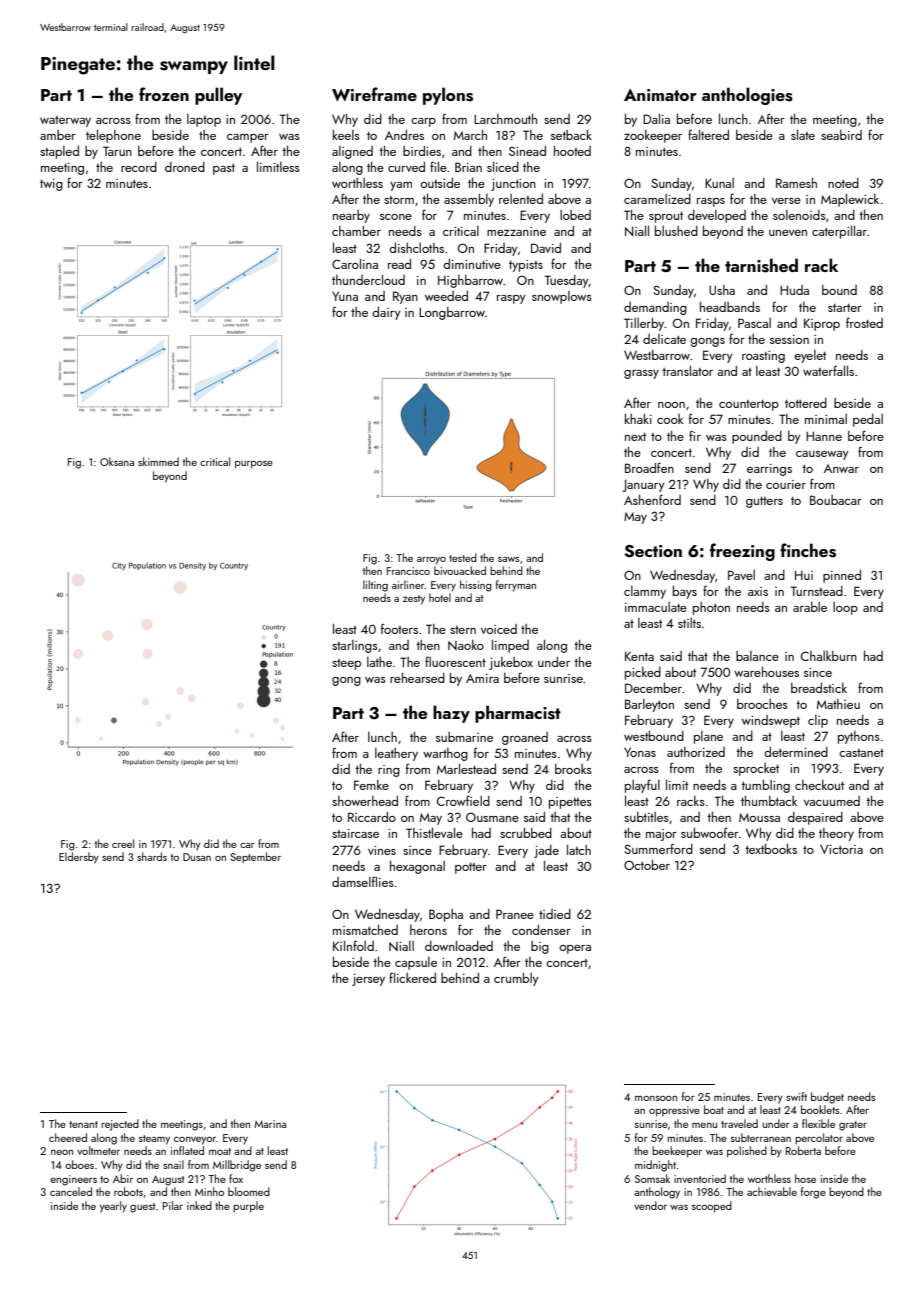  I want to click on keels, so click(346, 134).
